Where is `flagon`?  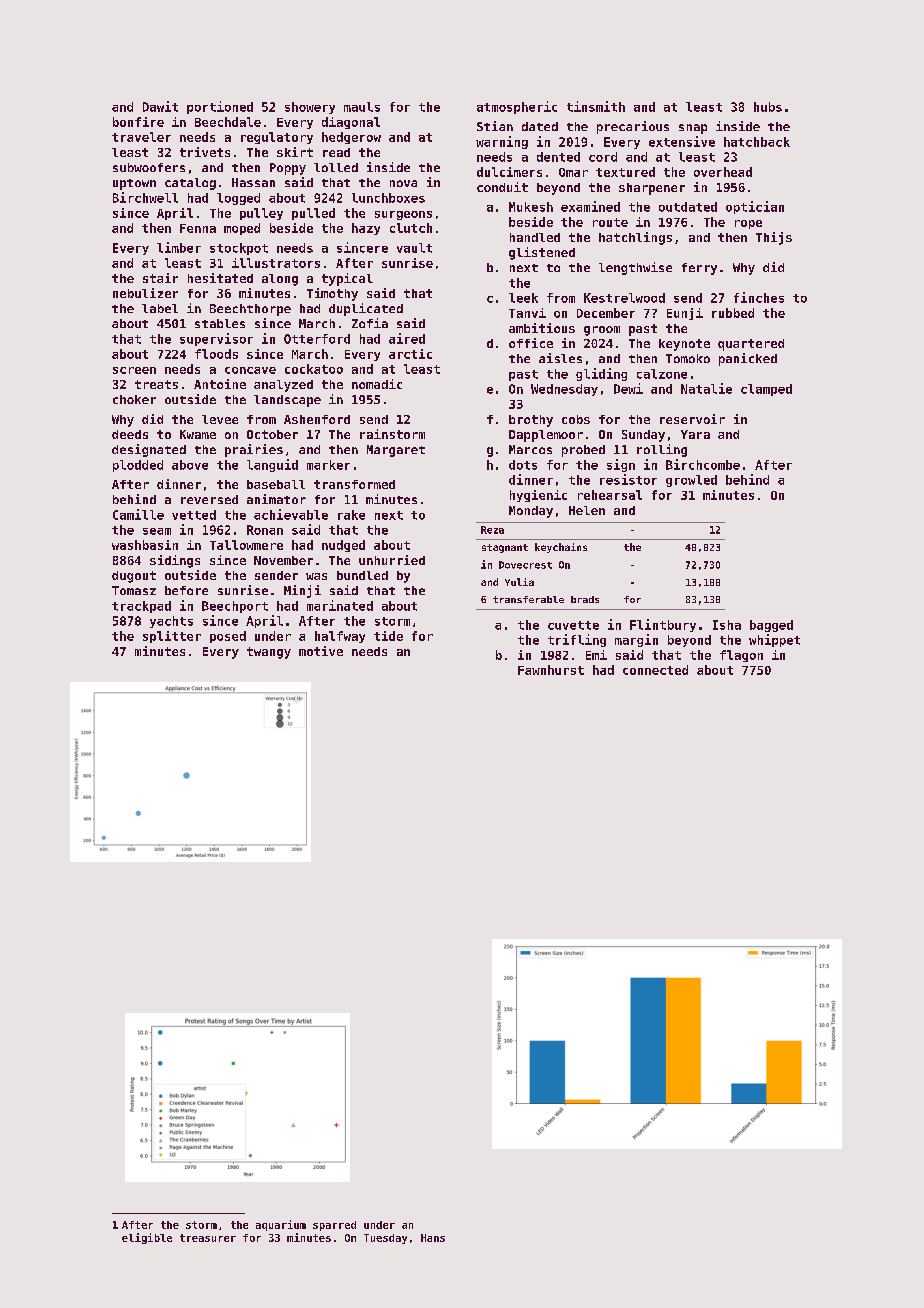 flagon is located at coordinates (741, 656).
